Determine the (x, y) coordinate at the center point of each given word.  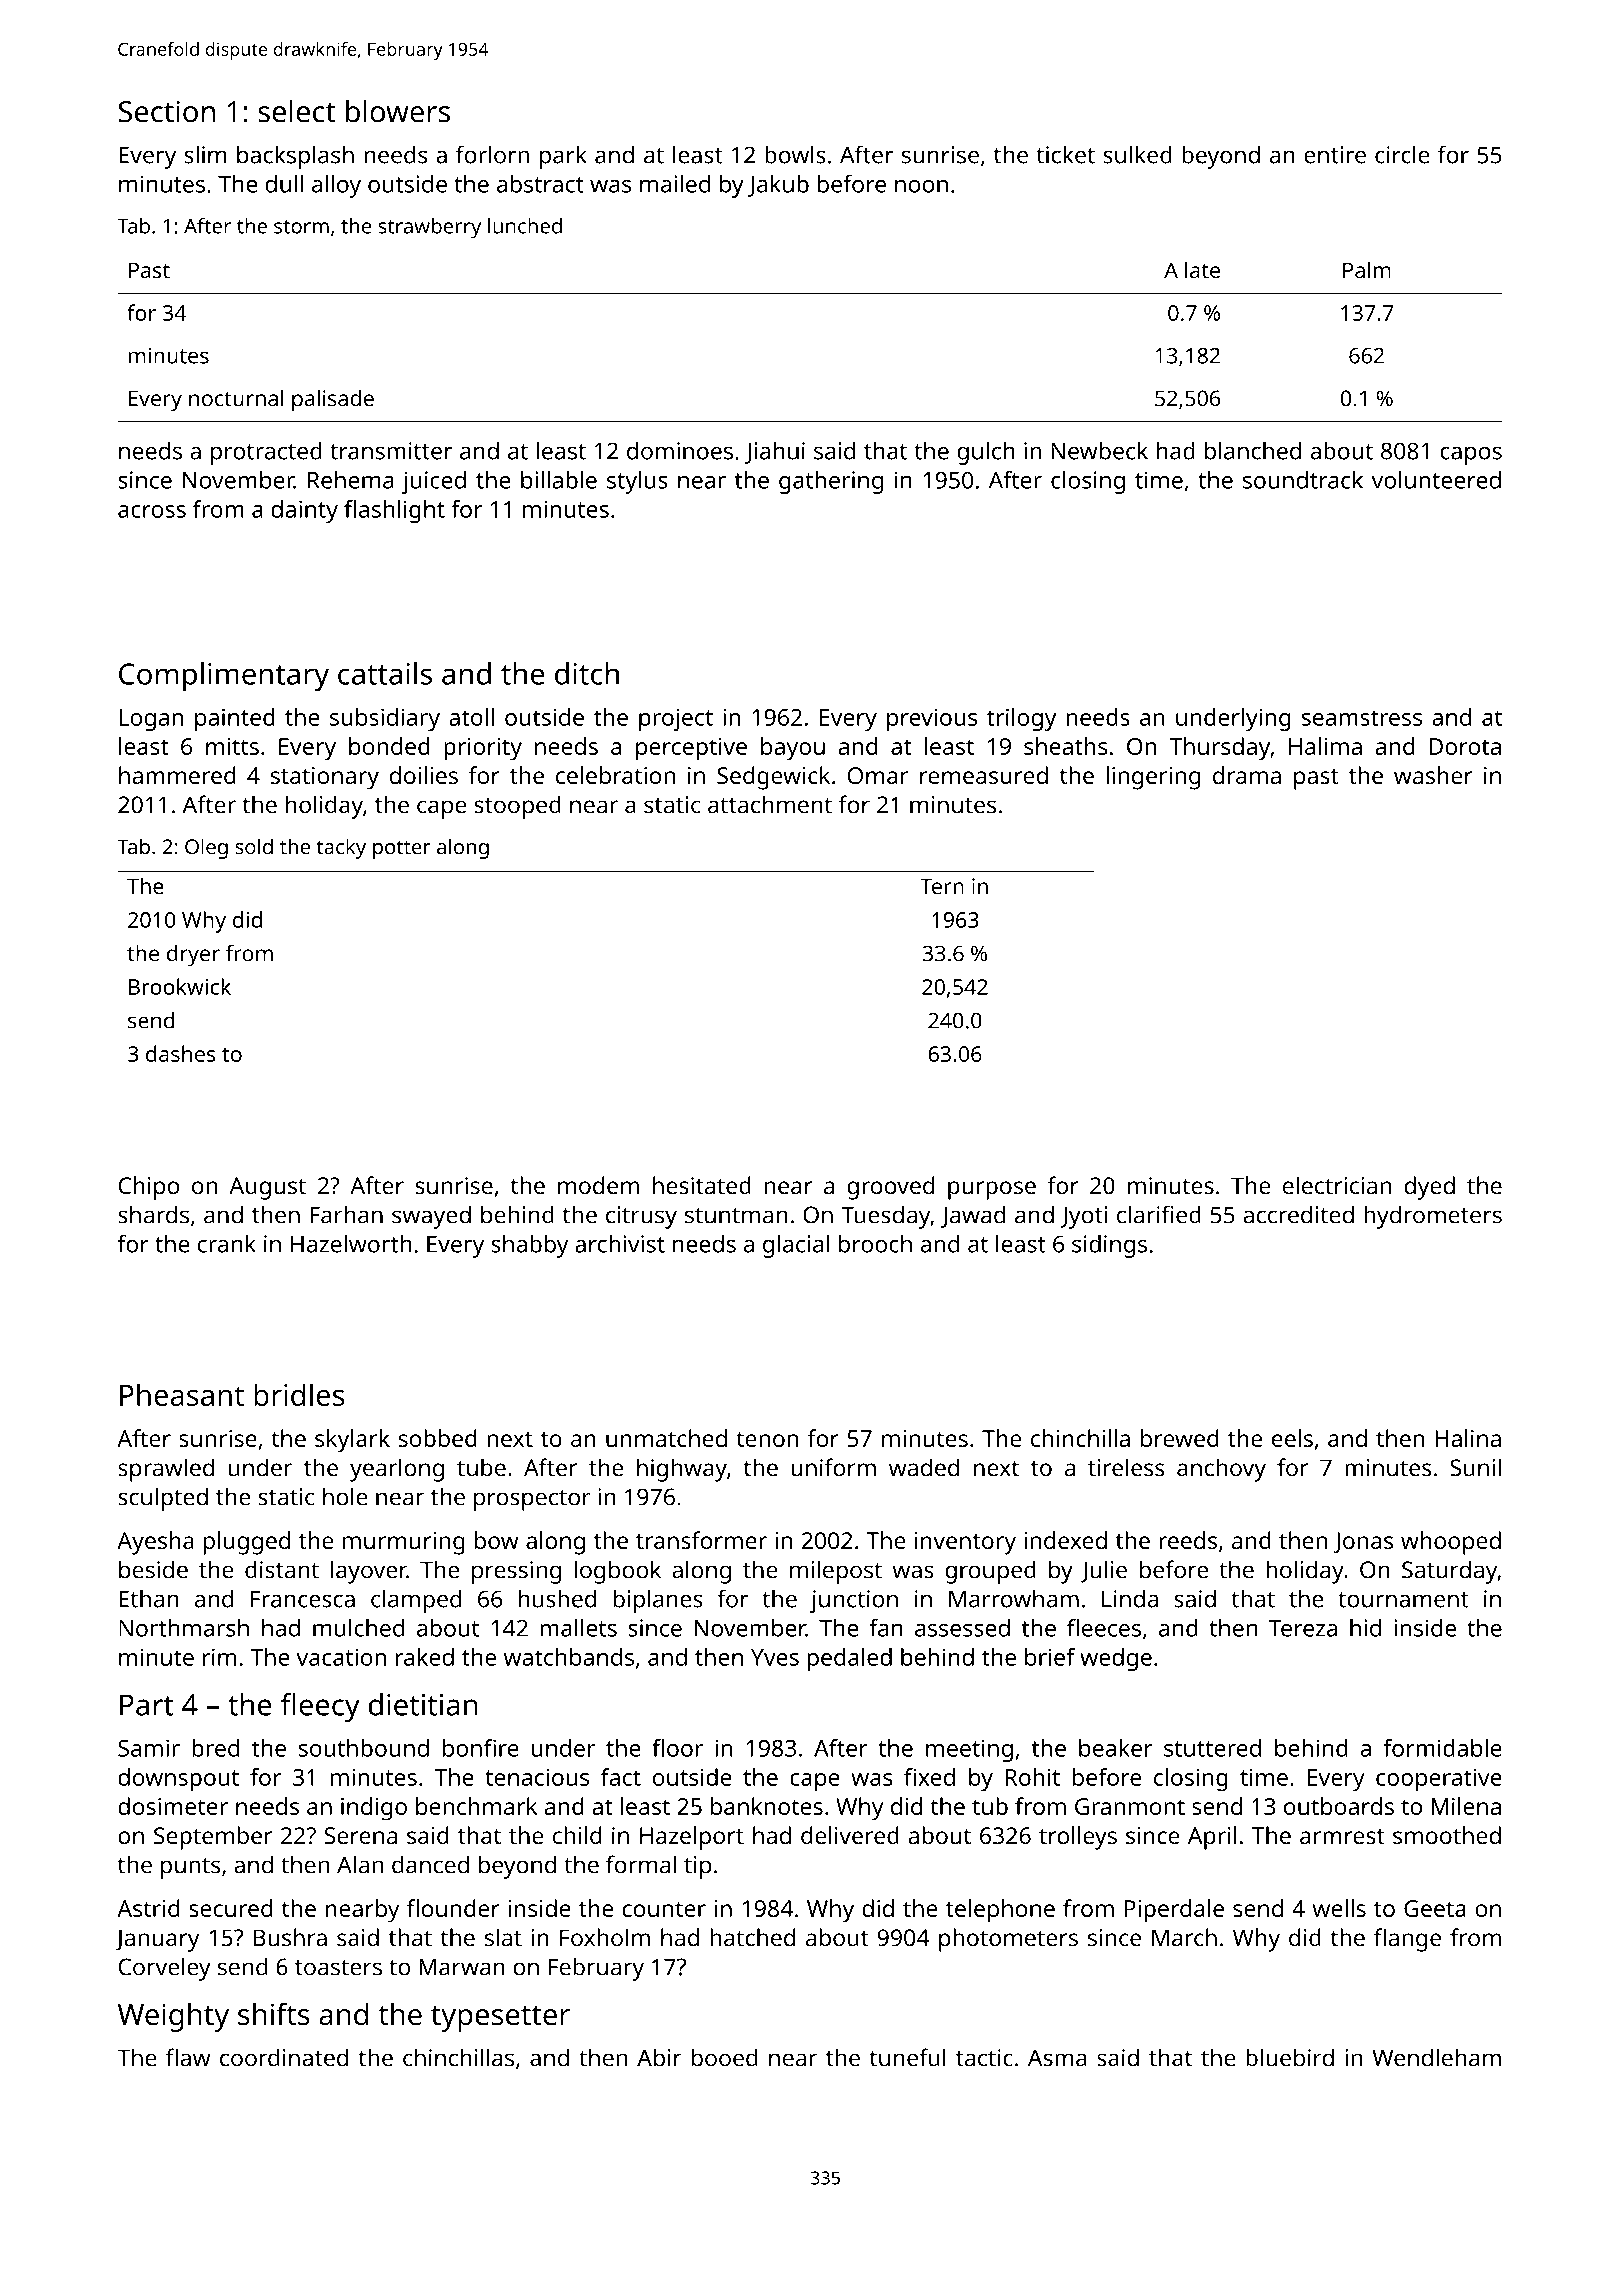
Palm (1367, 269)
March (1184, 1937)
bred (215, 1748)
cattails (385, 673)
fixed (929, 1777)
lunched (525, 226)
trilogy (1021, 719)
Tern (942, 886)
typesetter (500, 2019)
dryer (193, 956)
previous (932, 719)
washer (1433, 775)
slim (205, 154)
